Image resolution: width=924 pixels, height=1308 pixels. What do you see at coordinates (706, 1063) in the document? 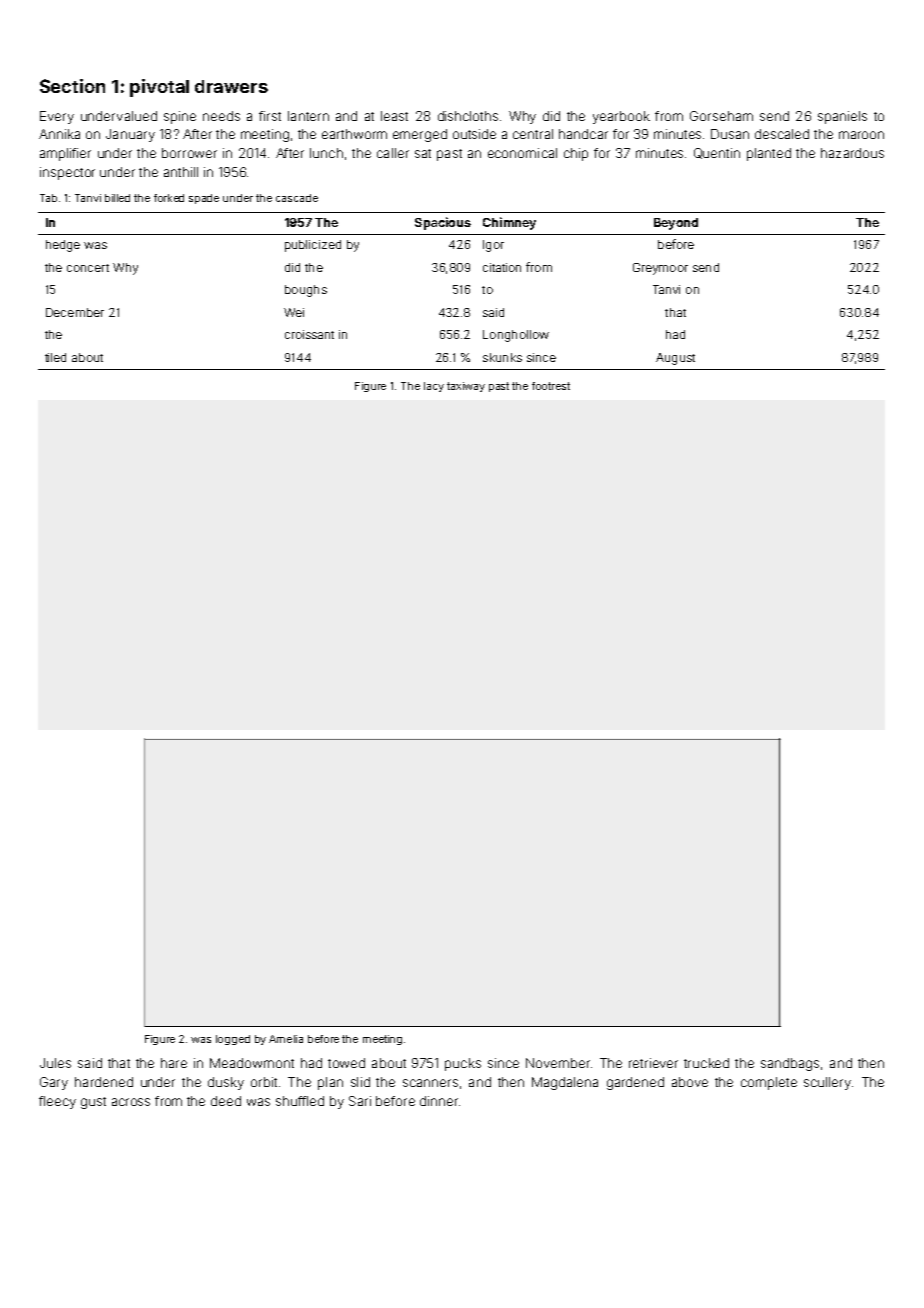
I see `trucked` at bounding box center [706, 1063].
